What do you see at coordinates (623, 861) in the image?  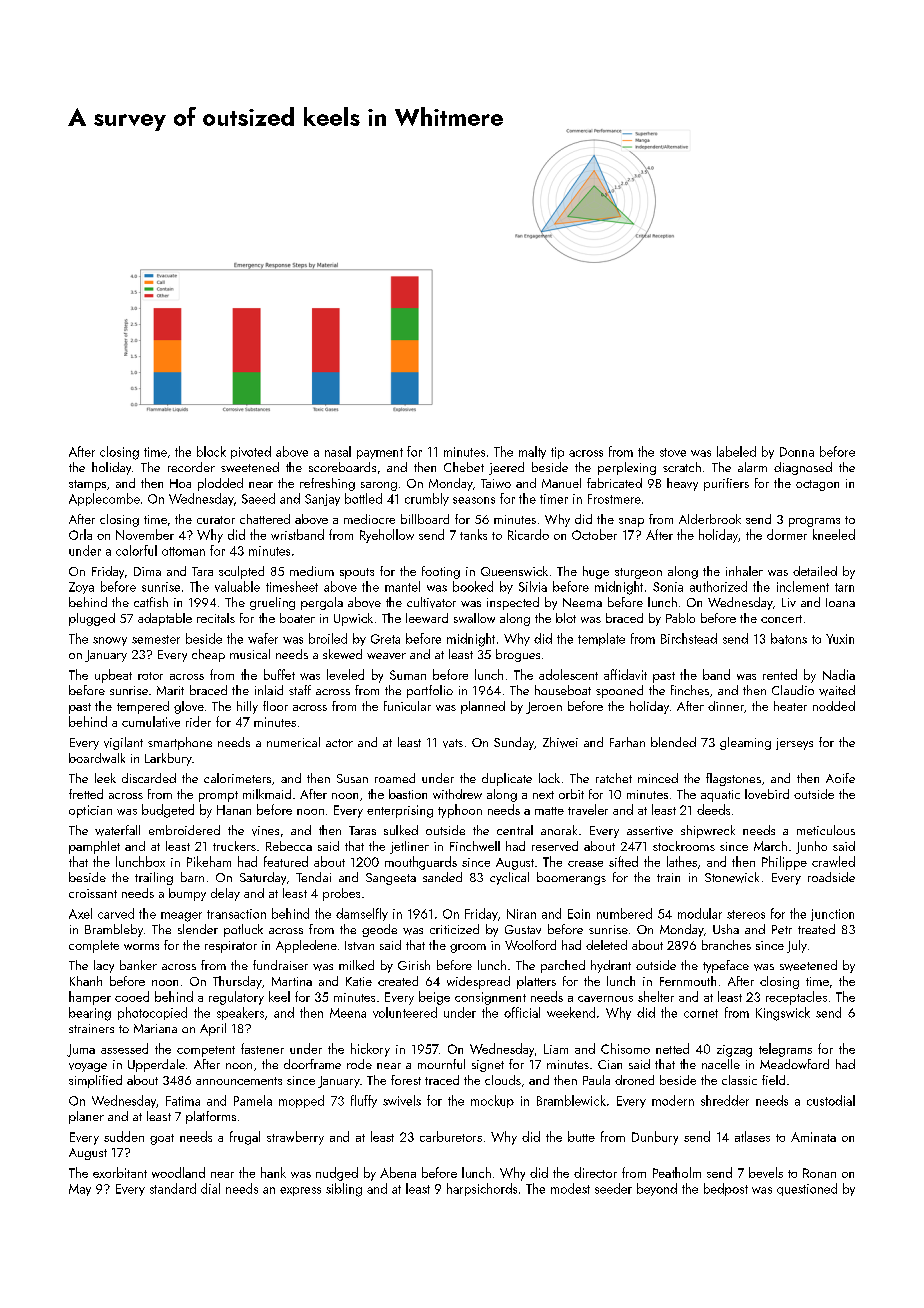 I see `sifted` at bounding box center [623, 861].
